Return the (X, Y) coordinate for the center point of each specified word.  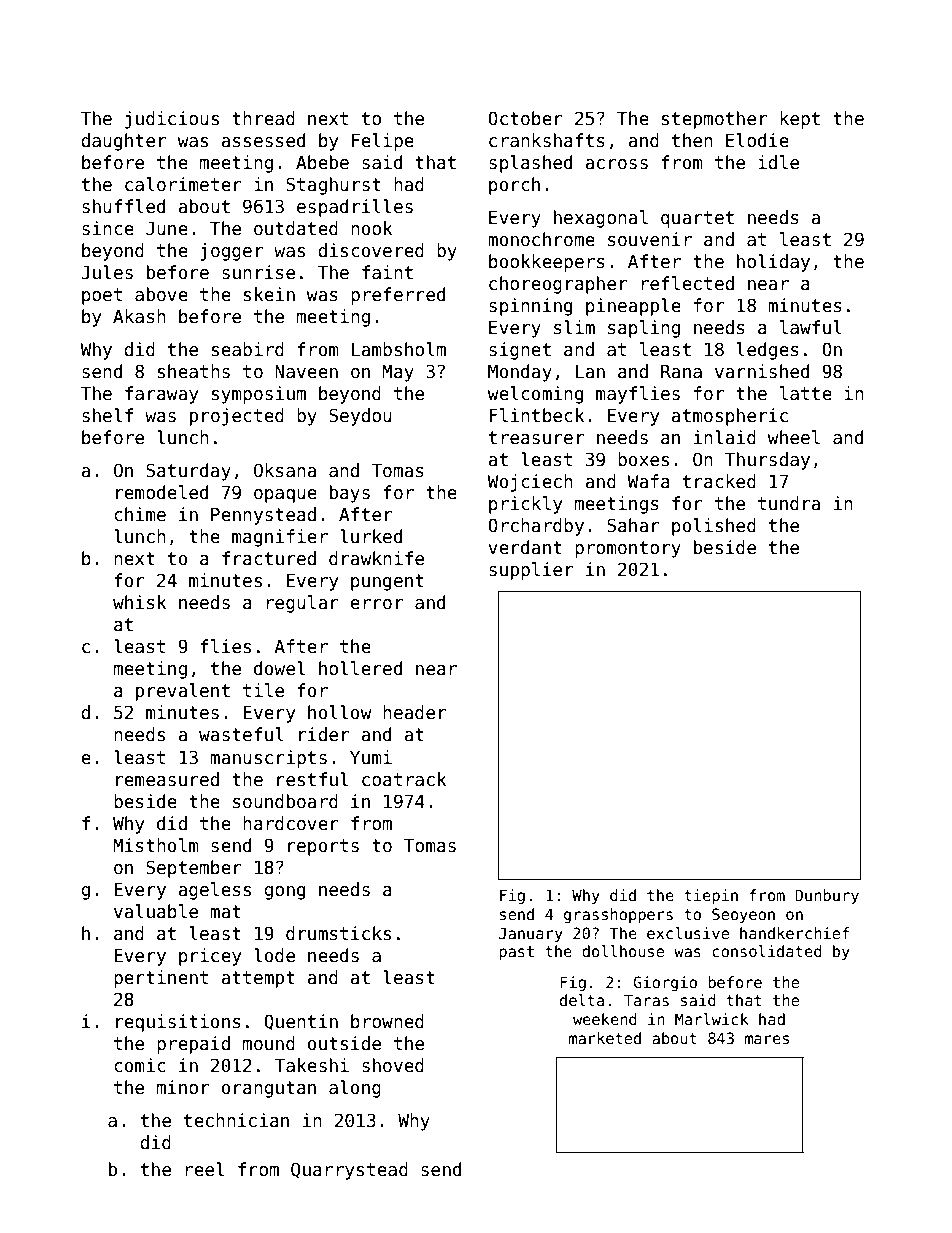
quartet (697, 219)
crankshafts (547, 140)
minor (183, 1087)
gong (284, 893)
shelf (107, 415)
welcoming (535, 395)
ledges (768, 351)
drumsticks (338, 933)
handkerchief (794, 933)
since (108, 228)
